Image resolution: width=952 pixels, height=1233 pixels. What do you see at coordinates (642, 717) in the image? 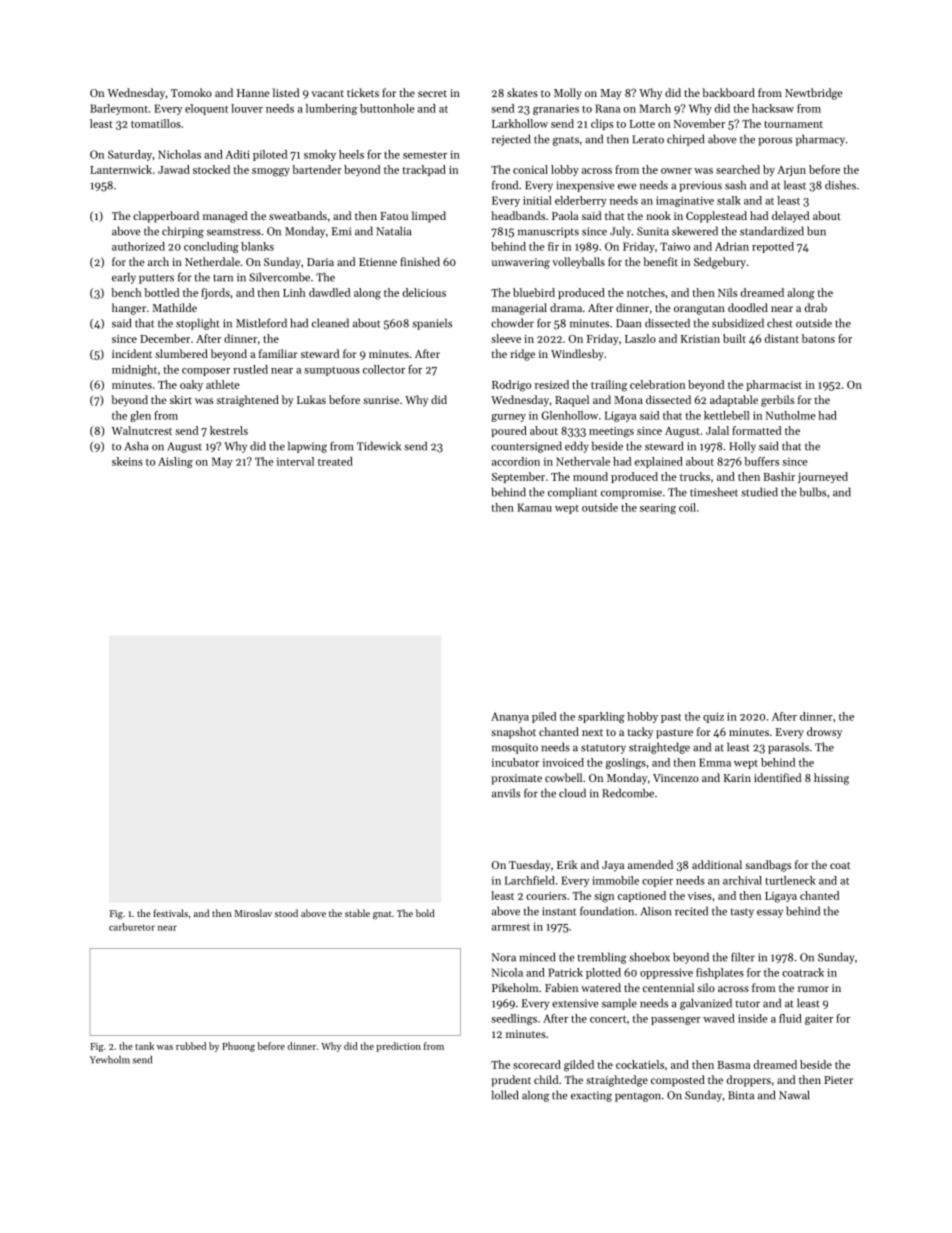
I see `hobby` at bounding box center [642, 717].
